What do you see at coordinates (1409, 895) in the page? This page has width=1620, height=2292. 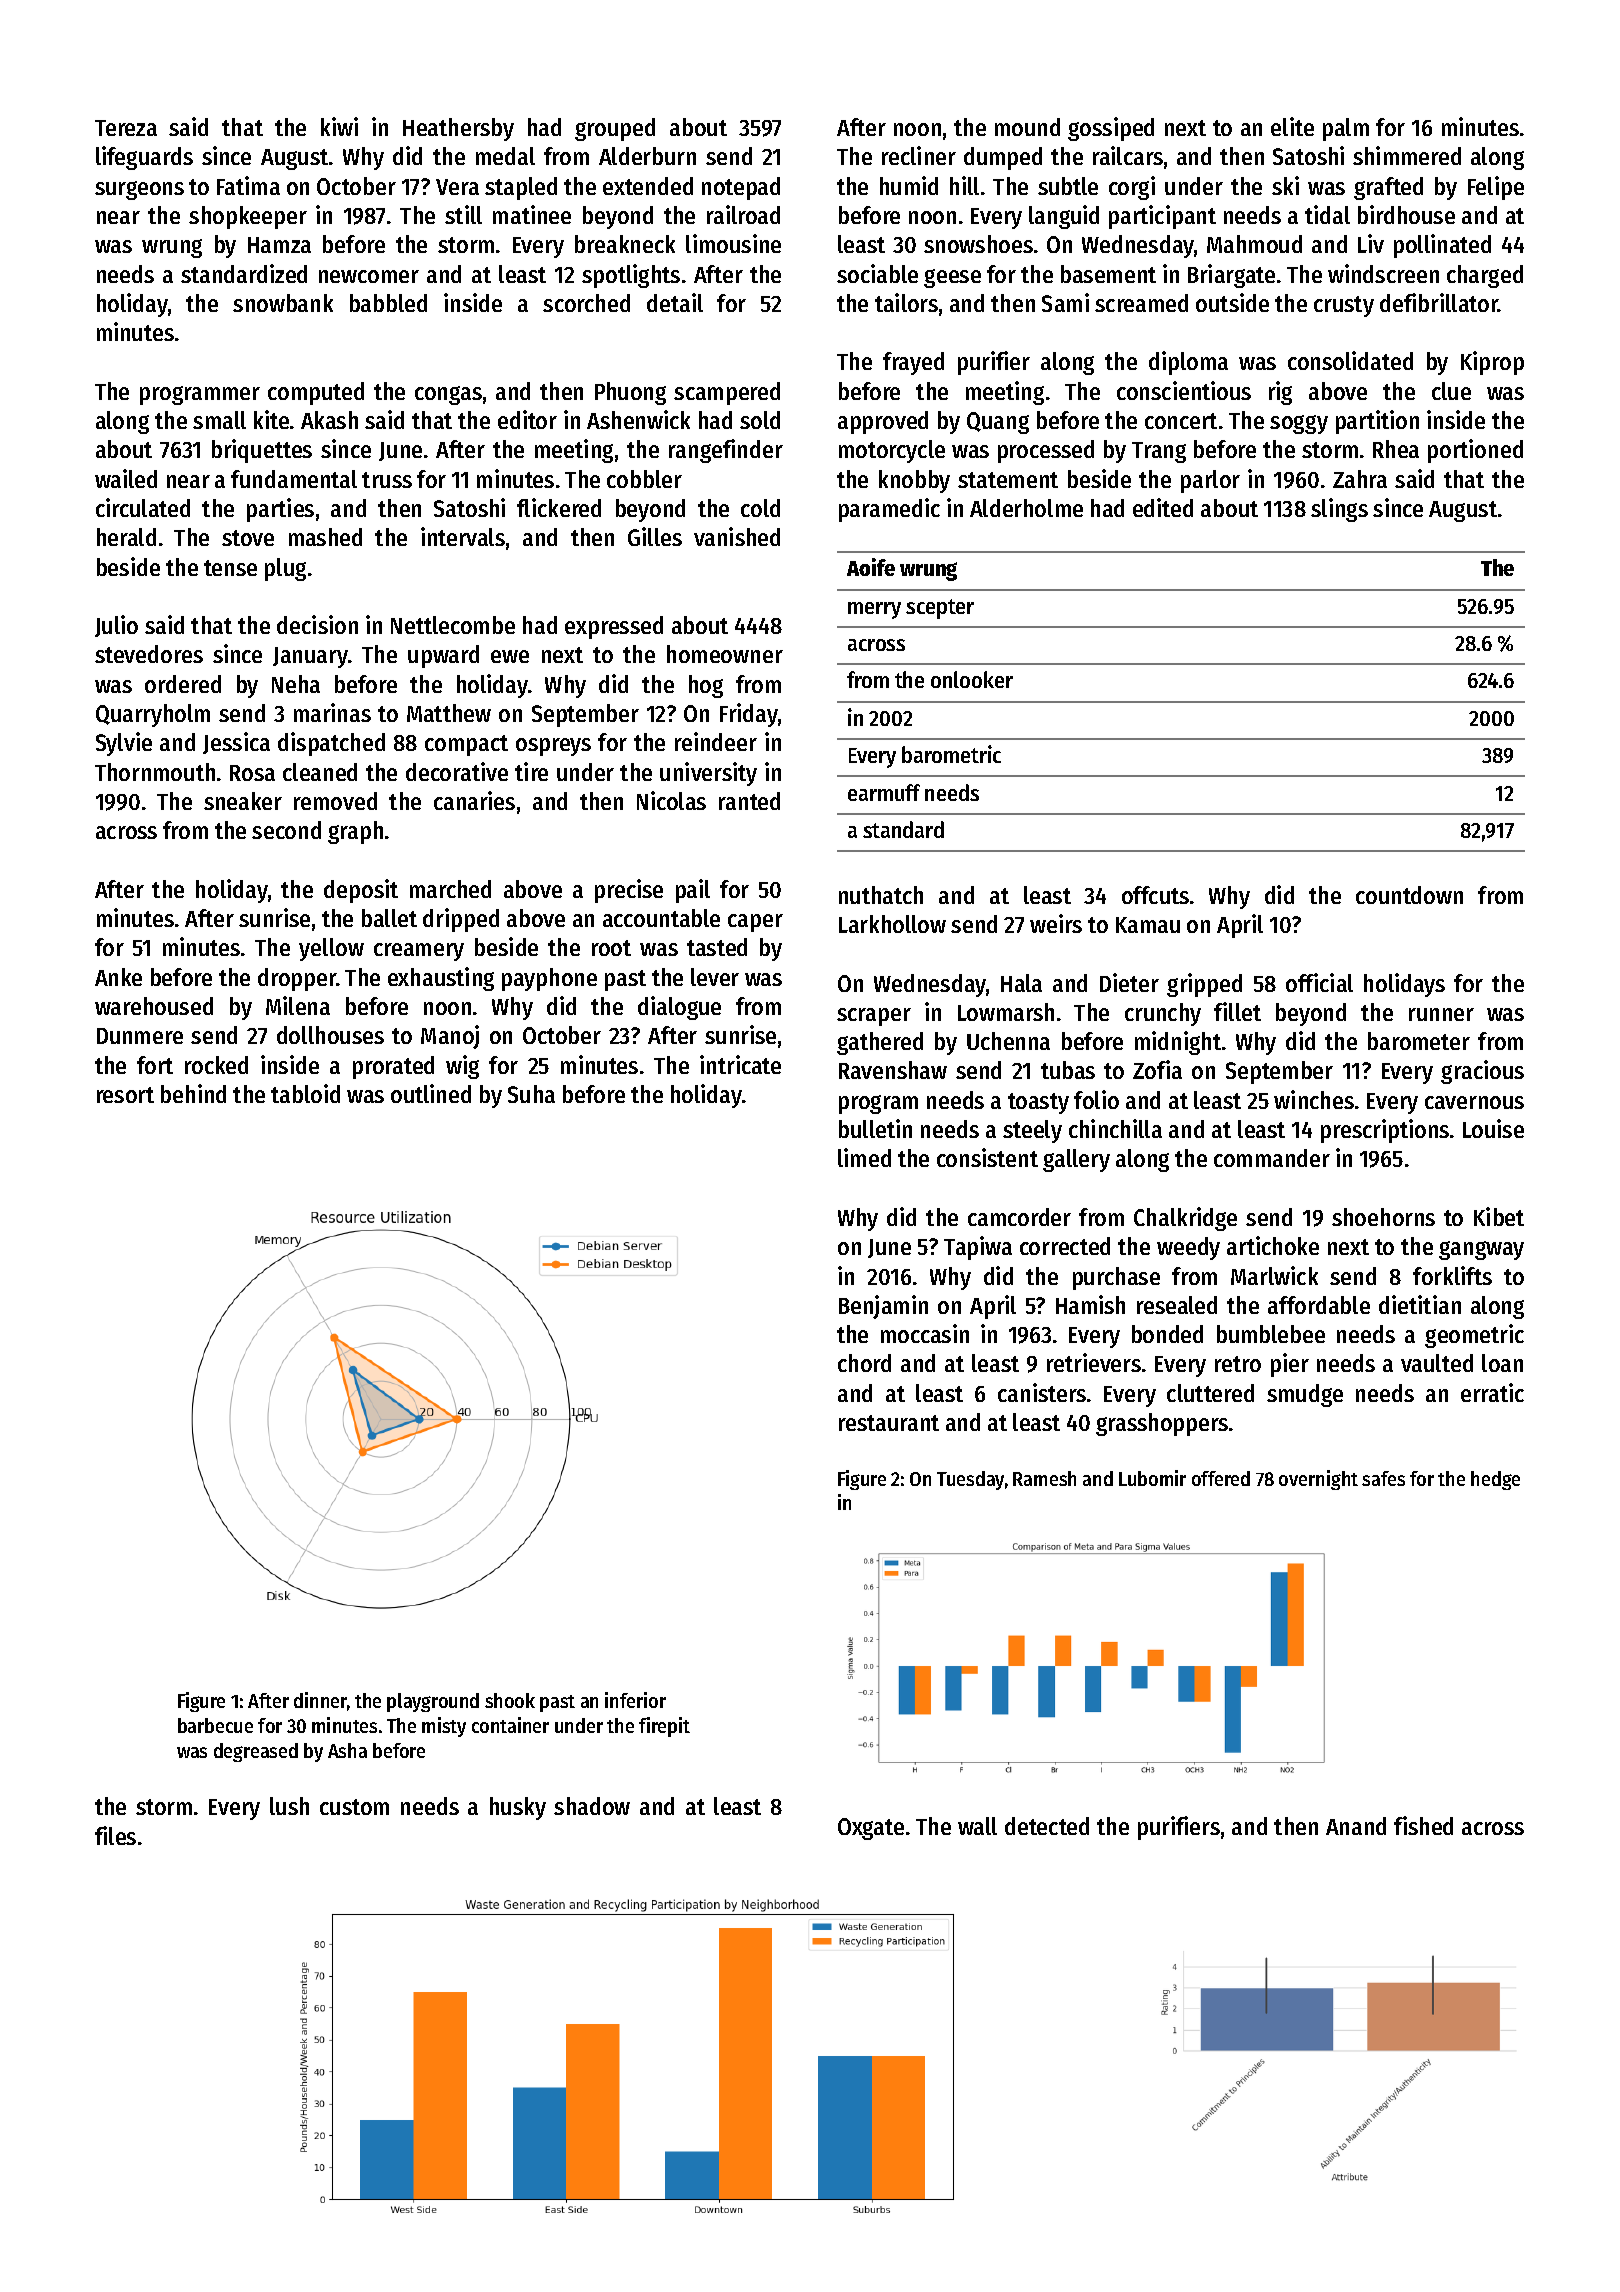 I see `countdown` at bounding box center [1409, 895].
